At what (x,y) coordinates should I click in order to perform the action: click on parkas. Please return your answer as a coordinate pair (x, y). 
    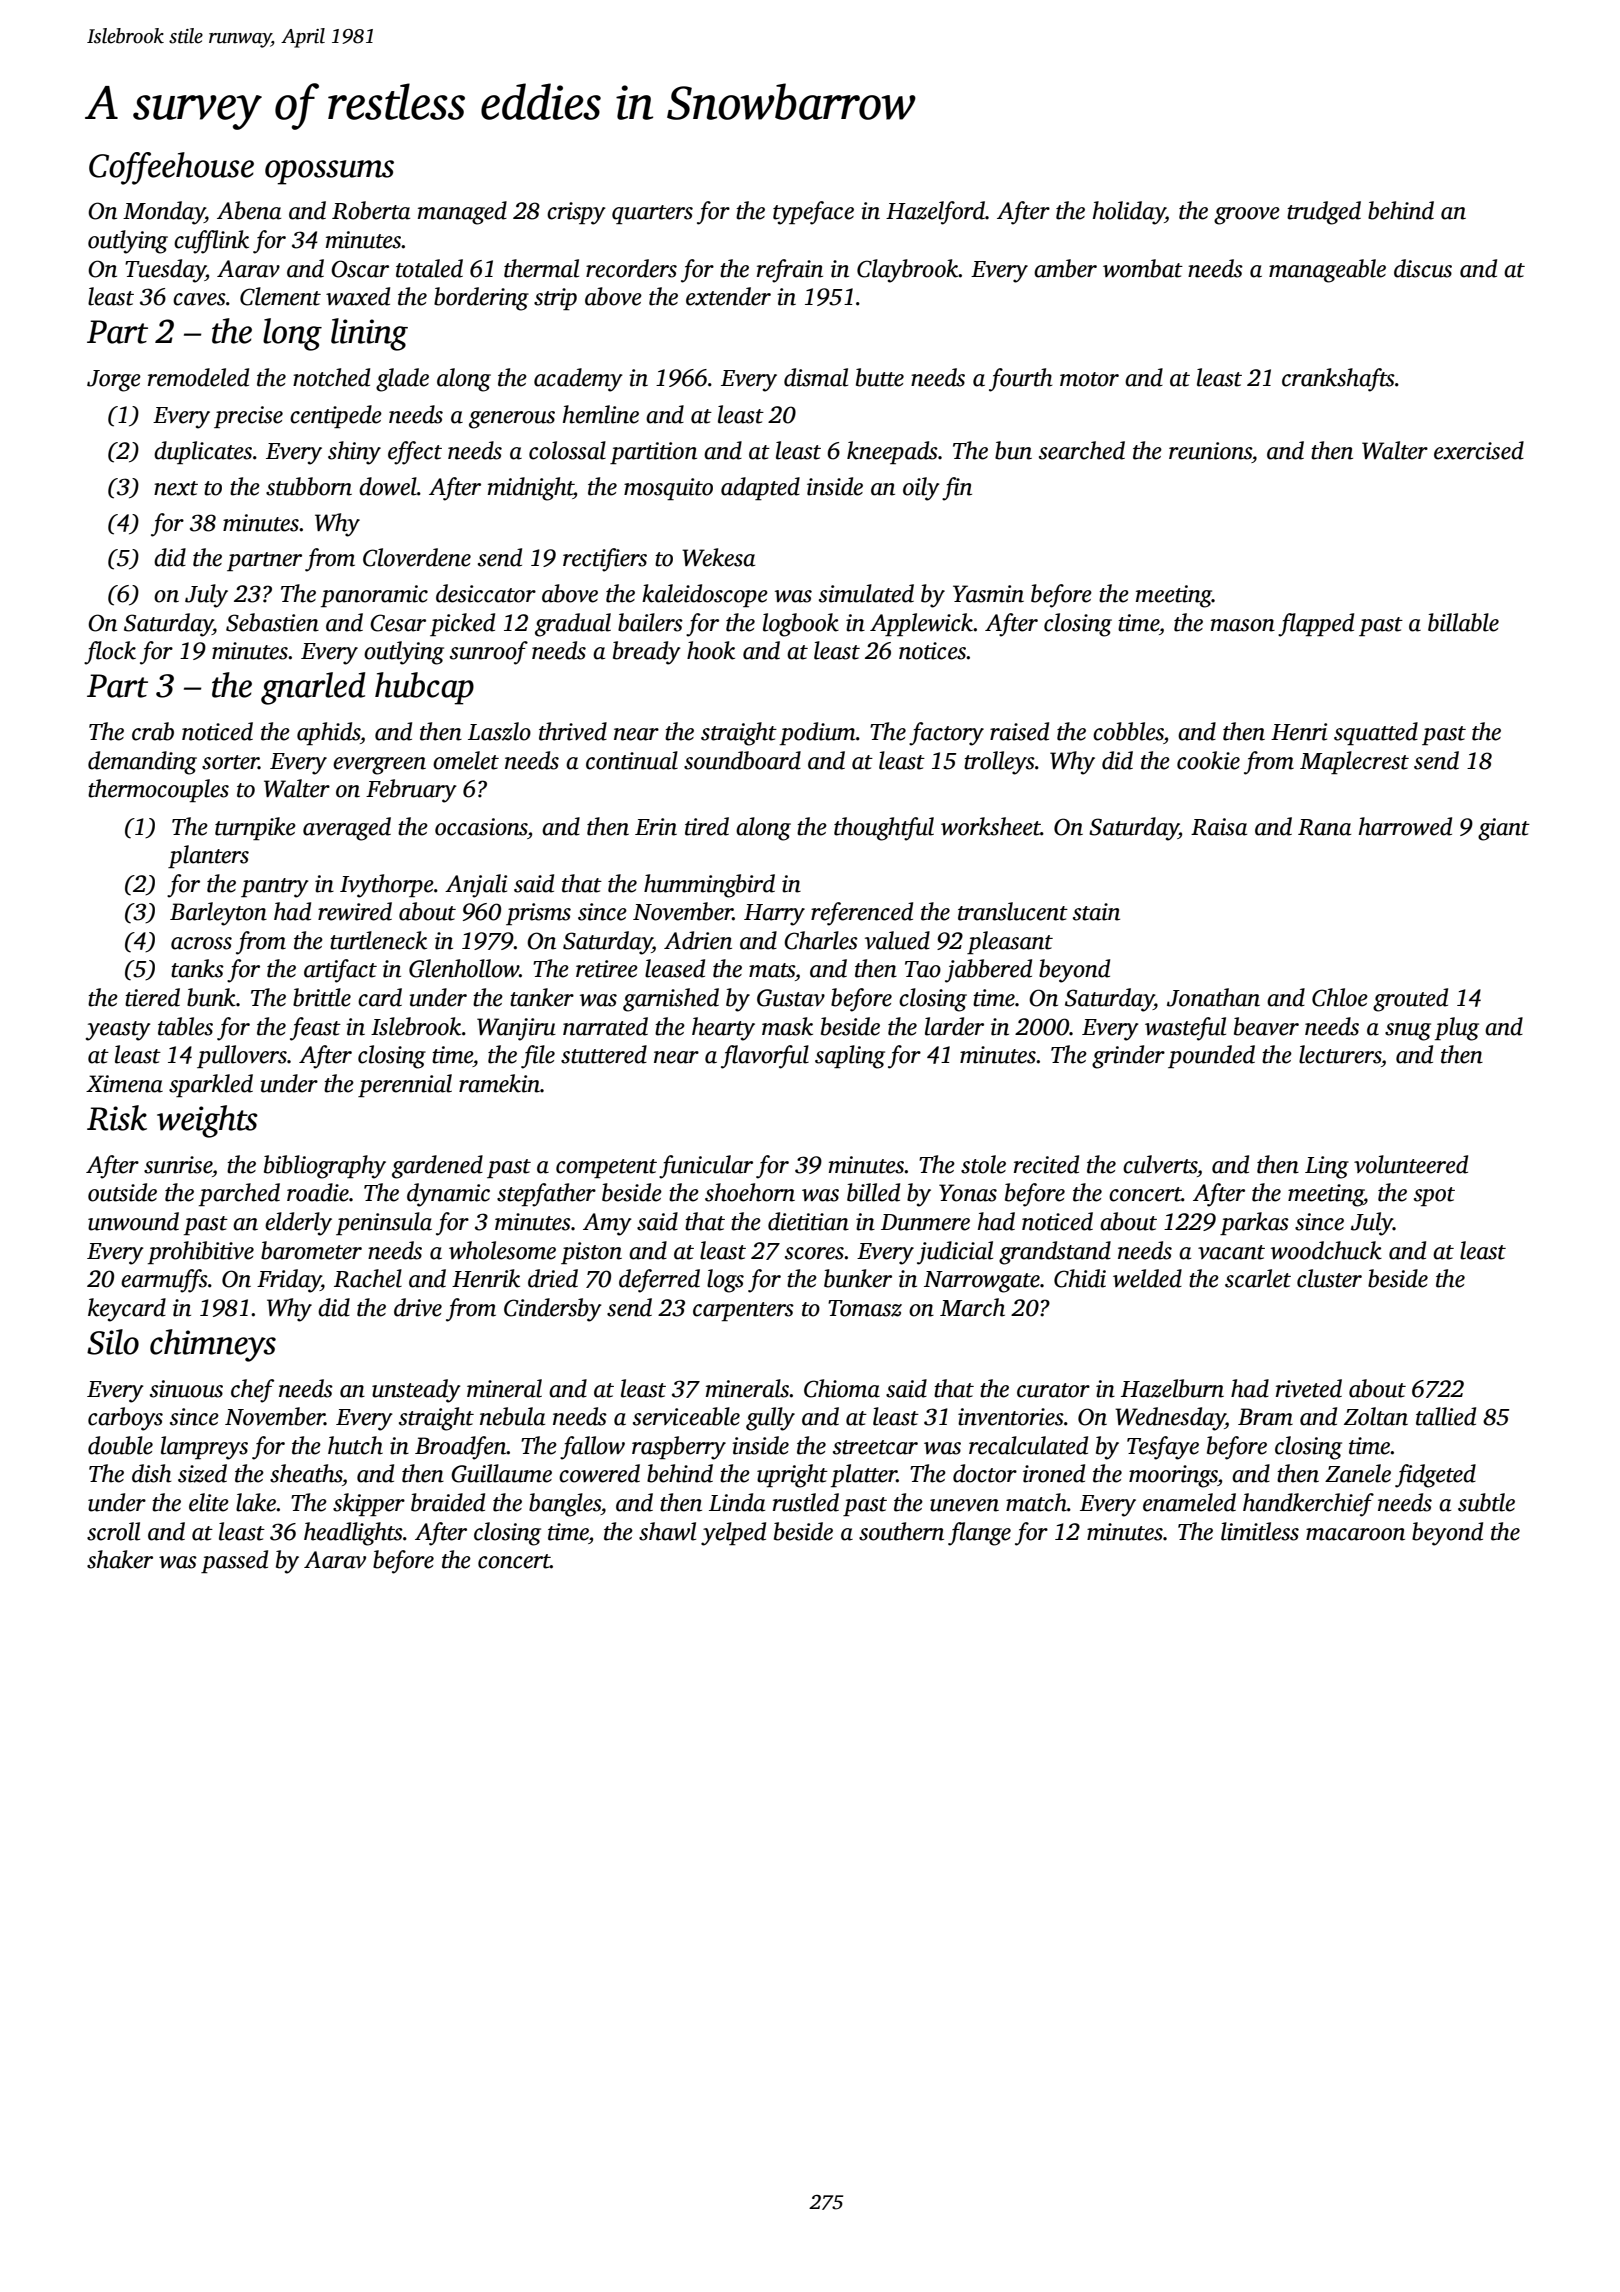
    Looking at the image, I should click on (1254, 1223).
